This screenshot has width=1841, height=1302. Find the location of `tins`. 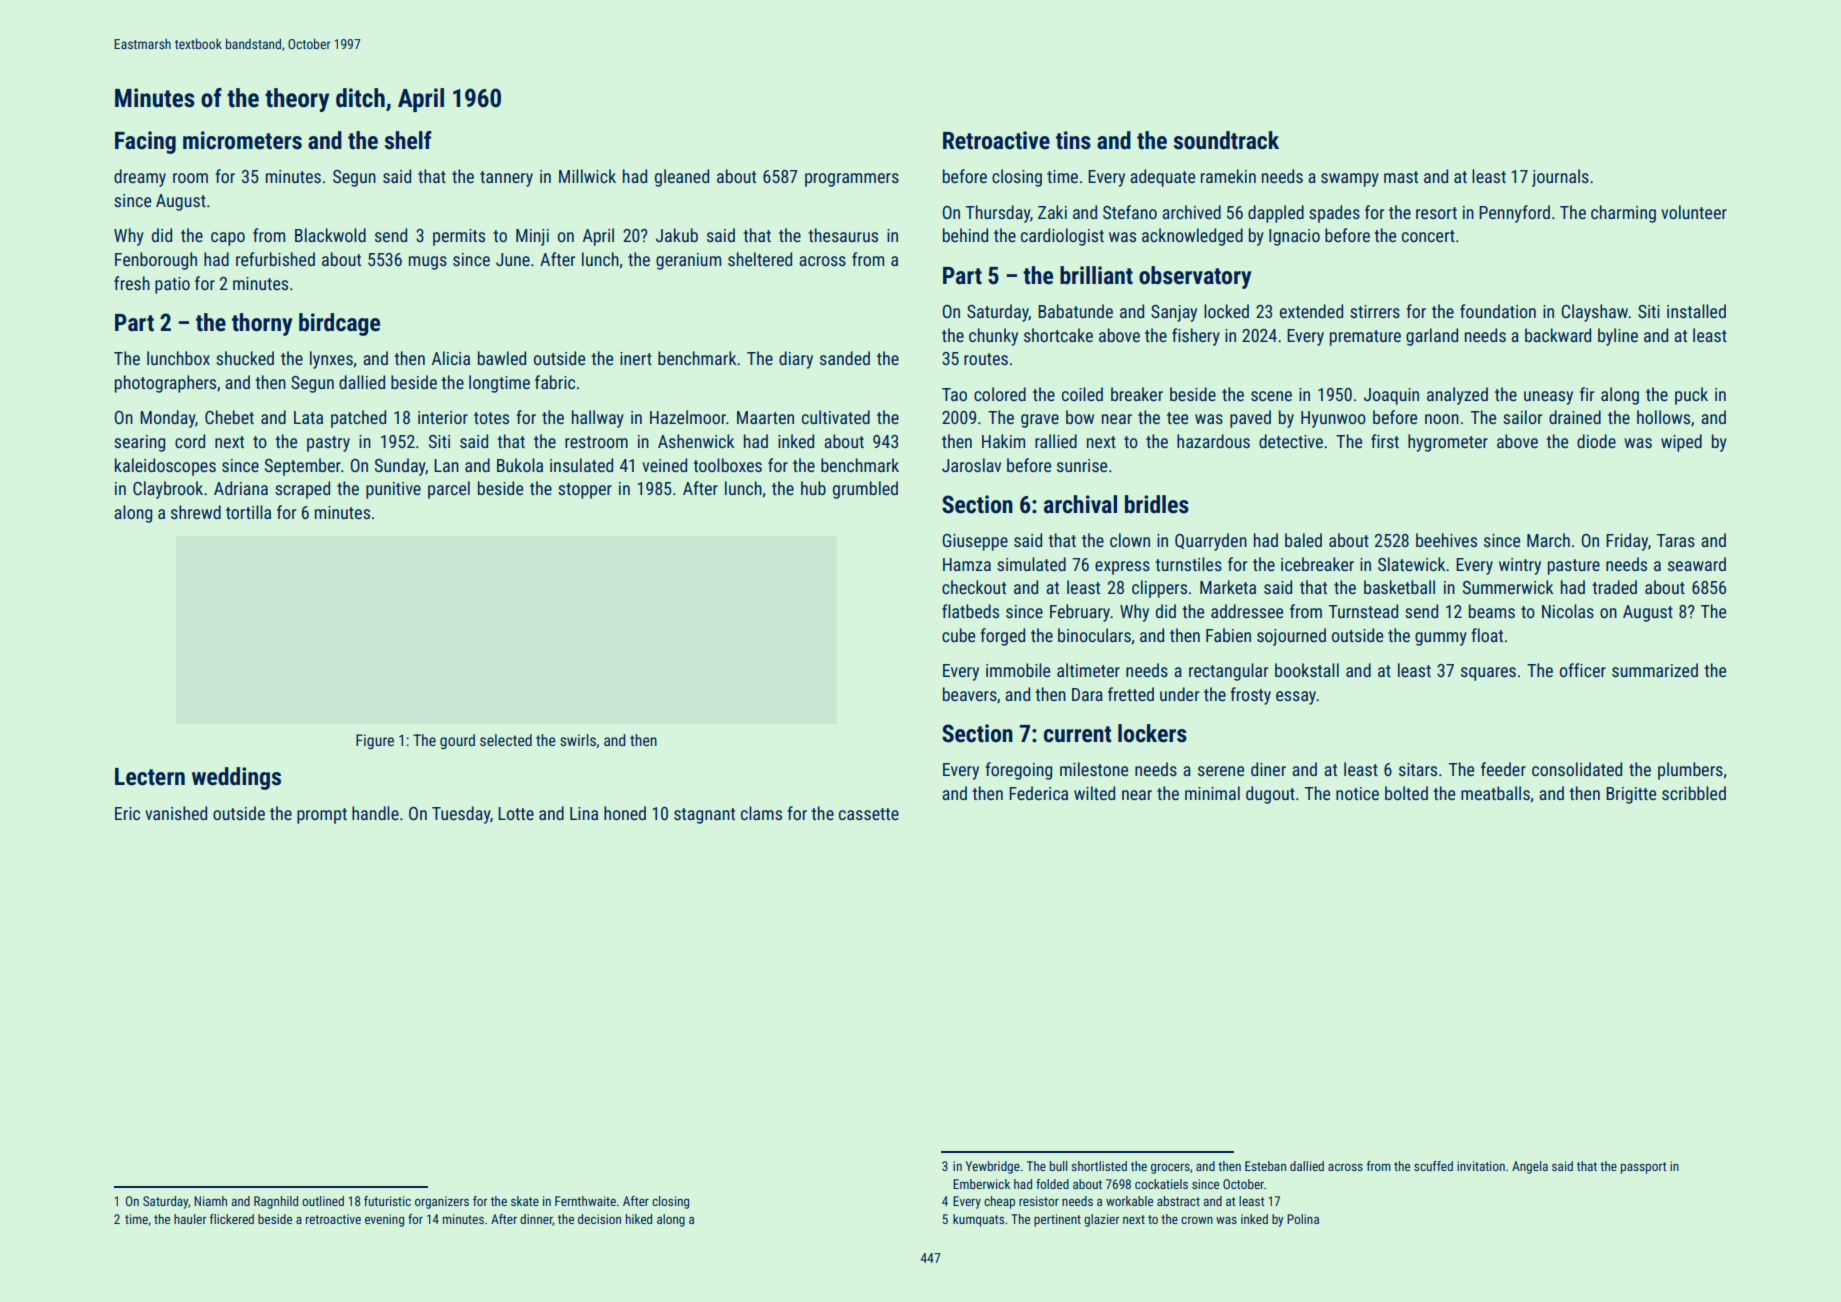

tins is located at coordinates (1073, 140).
